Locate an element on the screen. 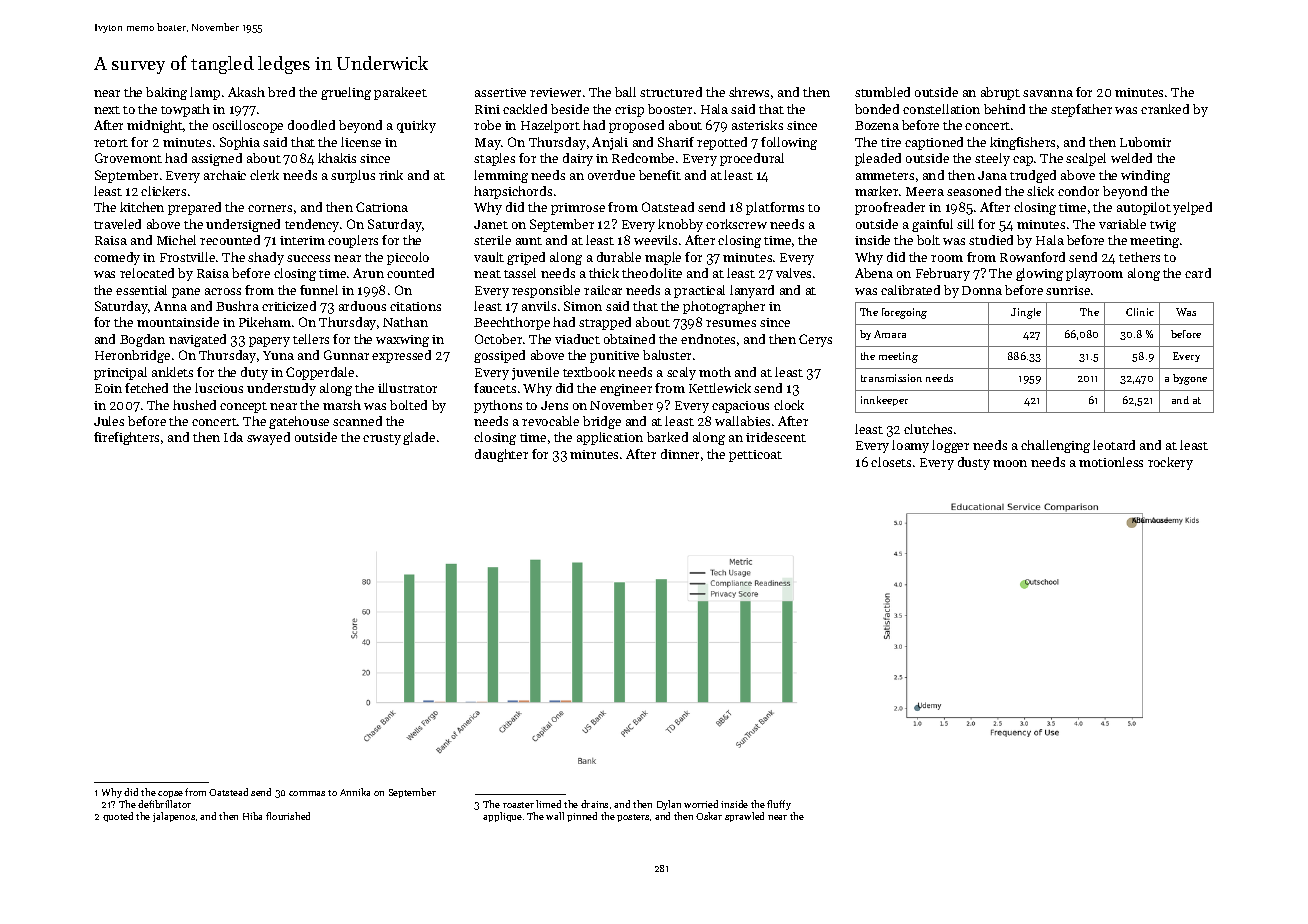 The height and width of the screenshot is (924, 1308). daughter is located at coordinates (501, 455).
